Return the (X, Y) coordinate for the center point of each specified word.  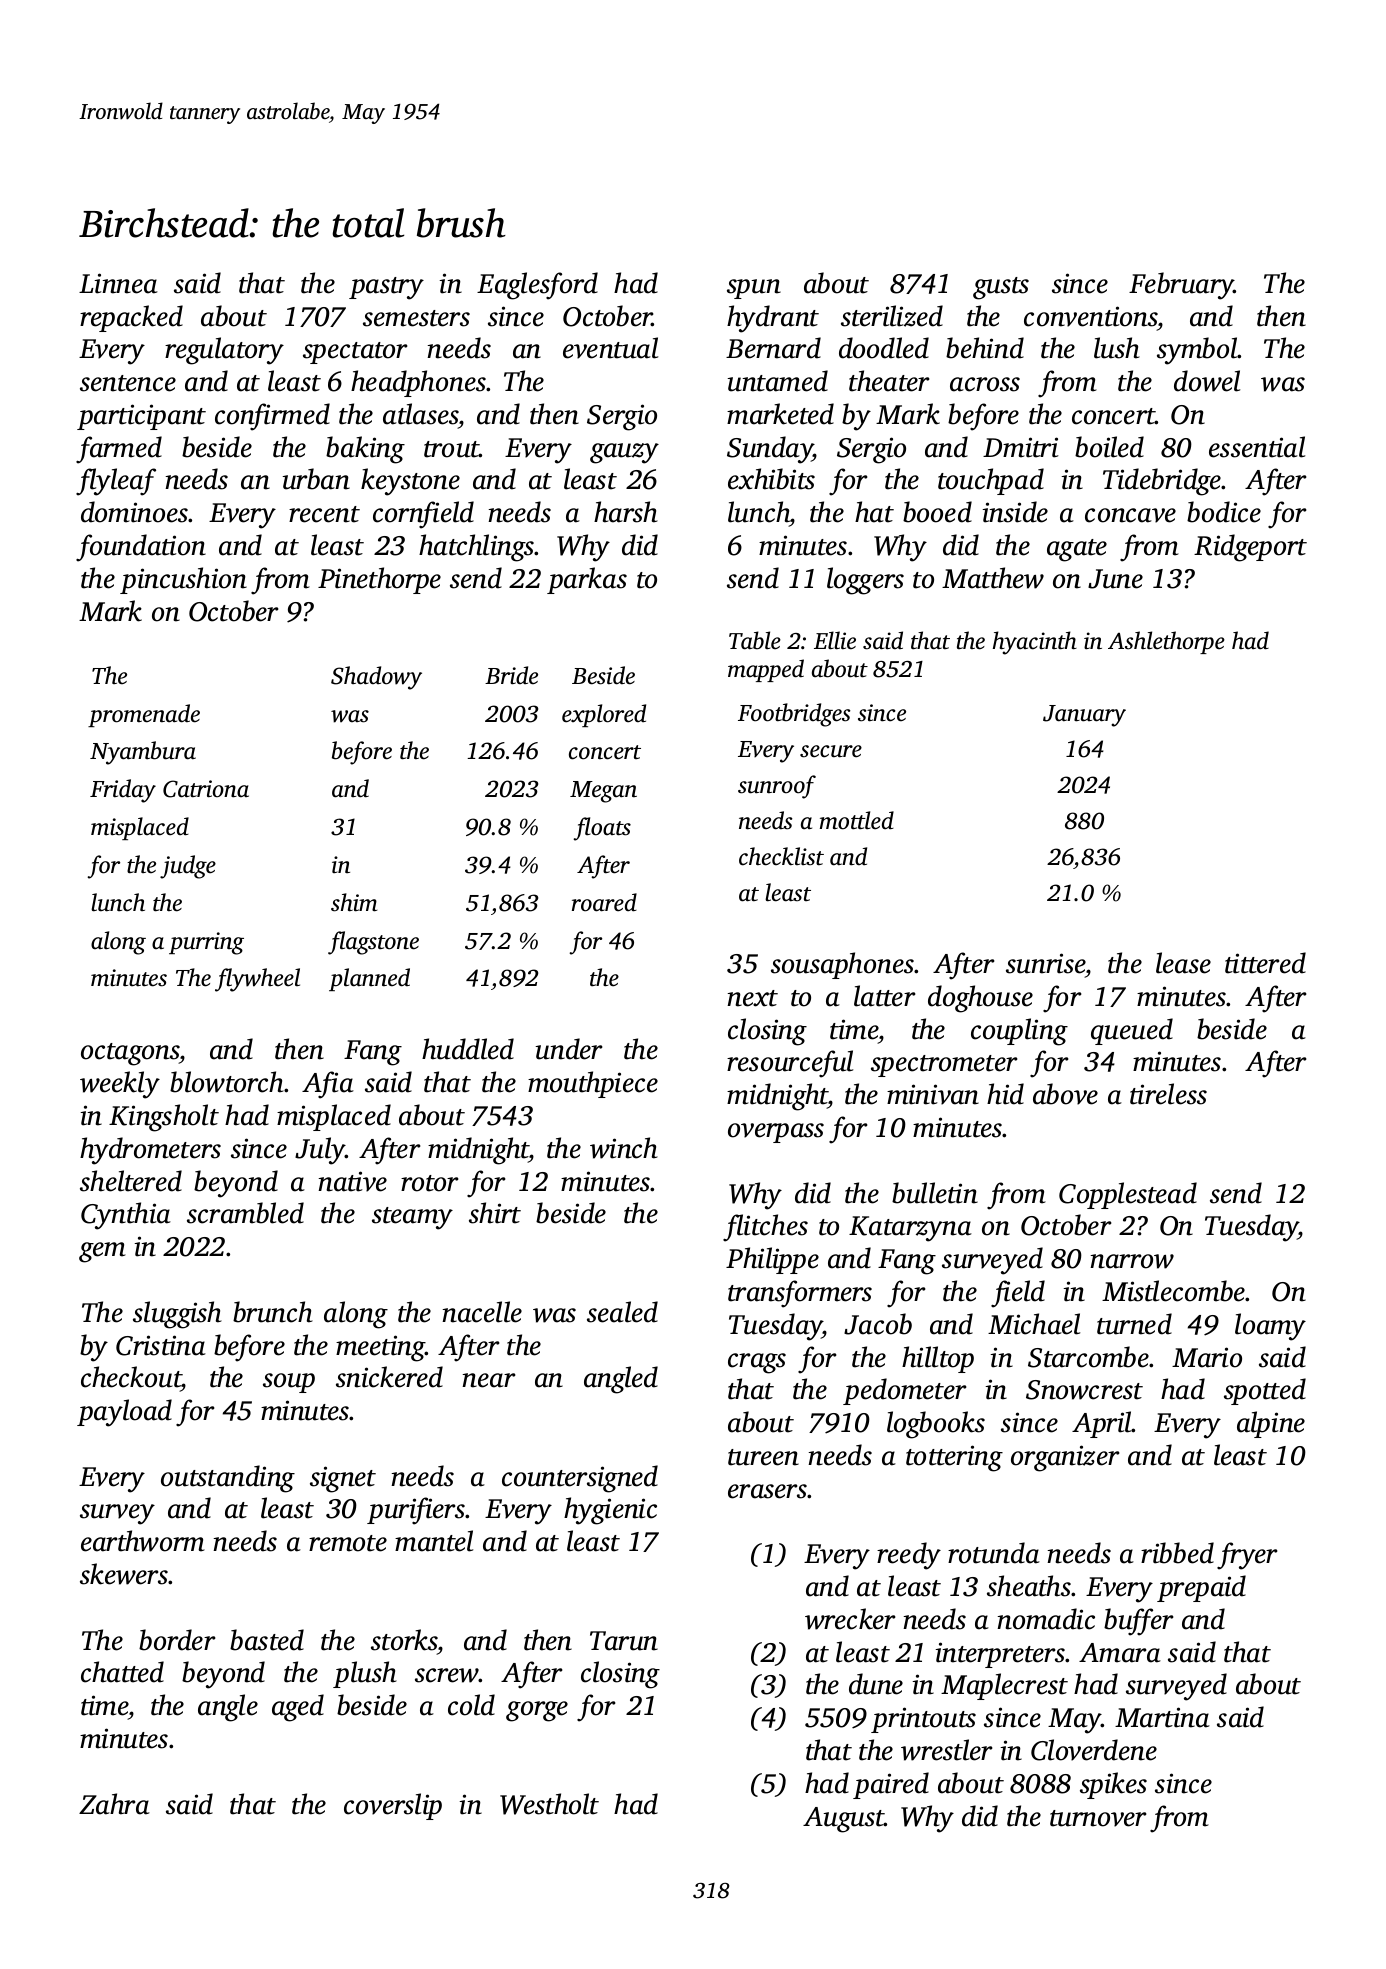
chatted (122, 1672)
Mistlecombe (1174, 1291)
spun (754, 289)
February (1181, 286)
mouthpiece (593, 1084)
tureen (763, 1457)
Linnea (118, 283)
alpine (1271, 1424)
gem (102, 1252)
